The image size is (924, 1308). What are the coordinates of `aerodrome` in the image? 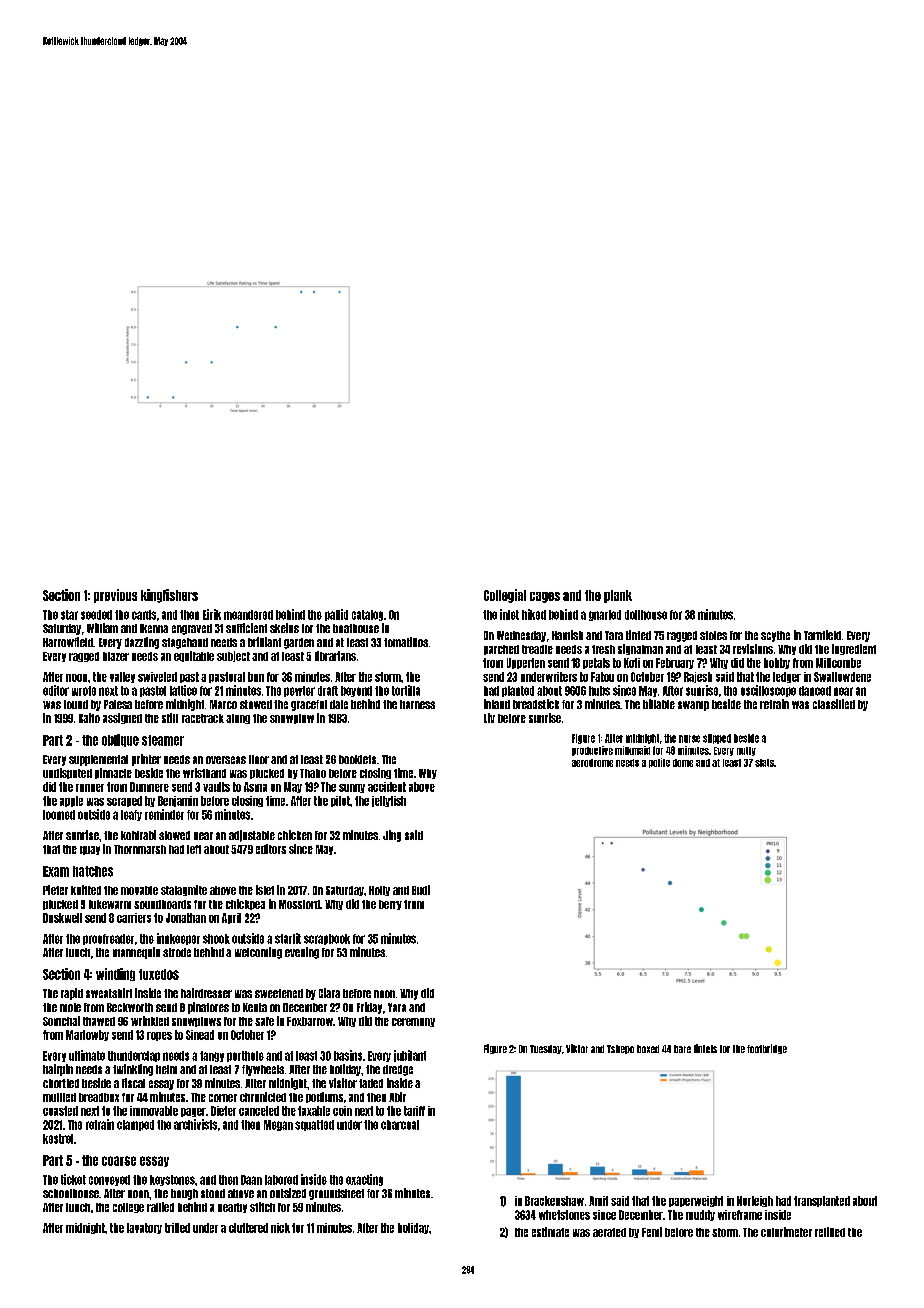 It's located at (592, 763).
